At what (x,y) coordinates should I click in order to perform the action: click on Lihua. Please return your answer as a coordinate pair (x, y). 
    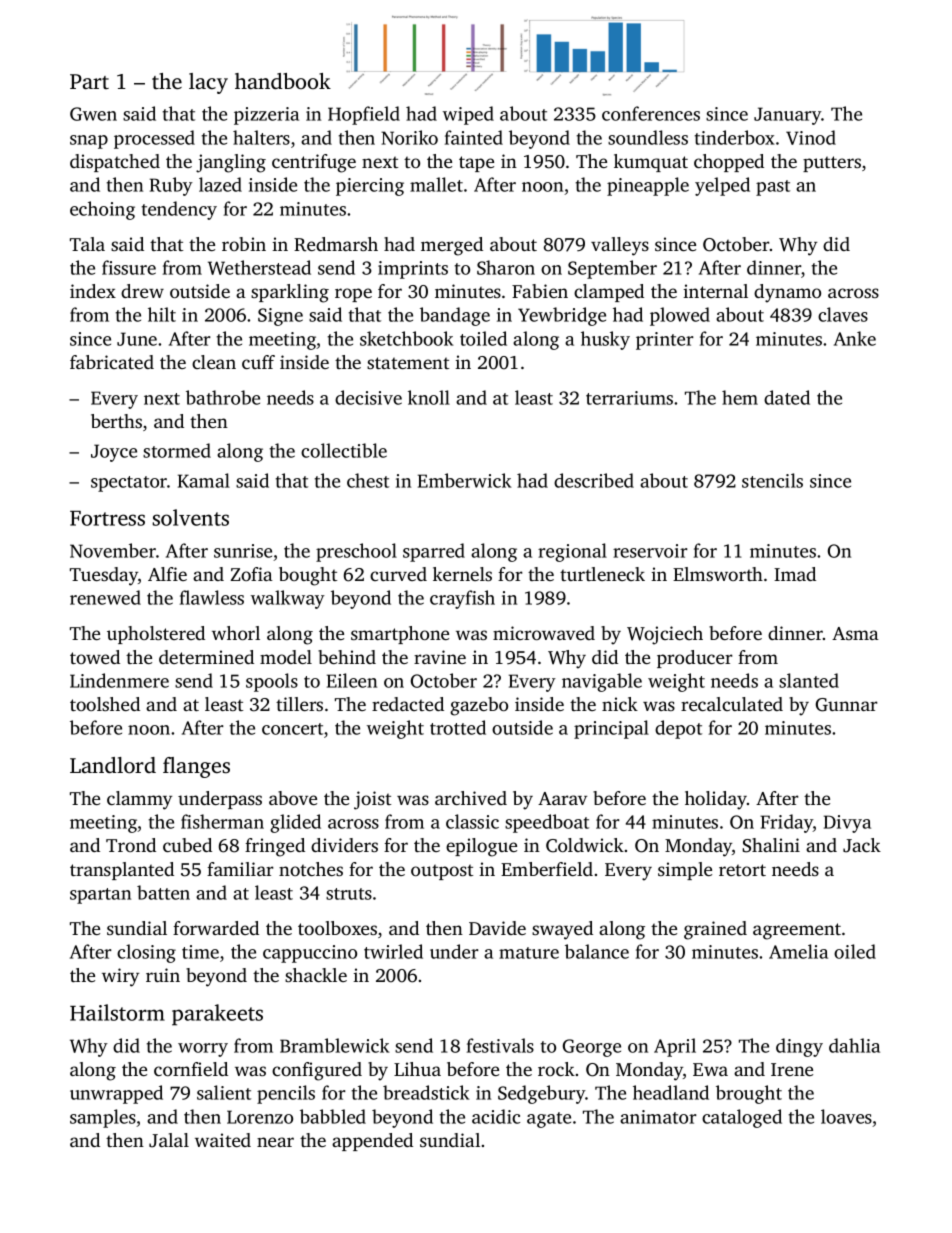
    Looking at the image, I should click on (417, 1069).
